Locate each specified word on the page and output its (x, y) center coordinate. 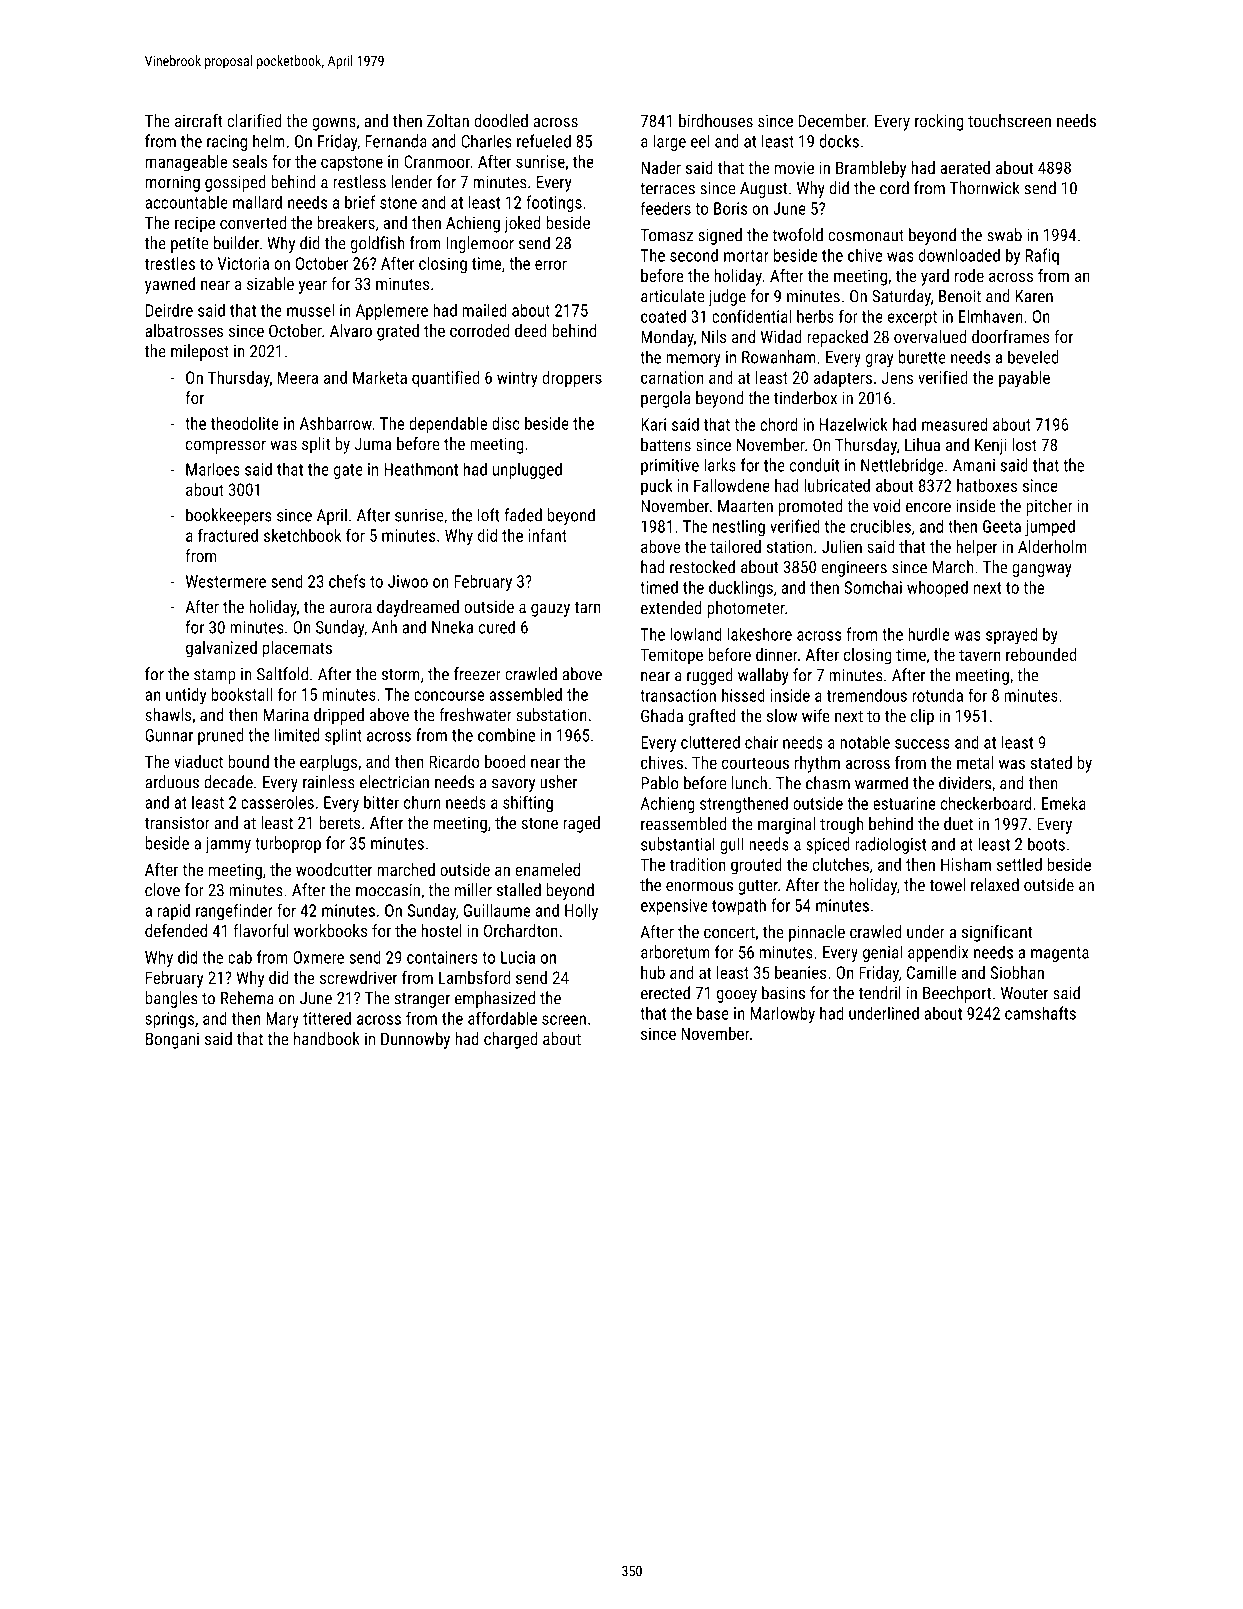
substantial (678, 844)
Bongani (172, 1040)
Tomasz (666, 235)
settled (1019, 864)
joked (522, 224)
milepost (200, 352)
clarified (254, 120)
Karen (1034, 296)
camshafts (1040, 1013)
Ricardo (454, 761)
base (713, 1013)
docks (839, 141)
